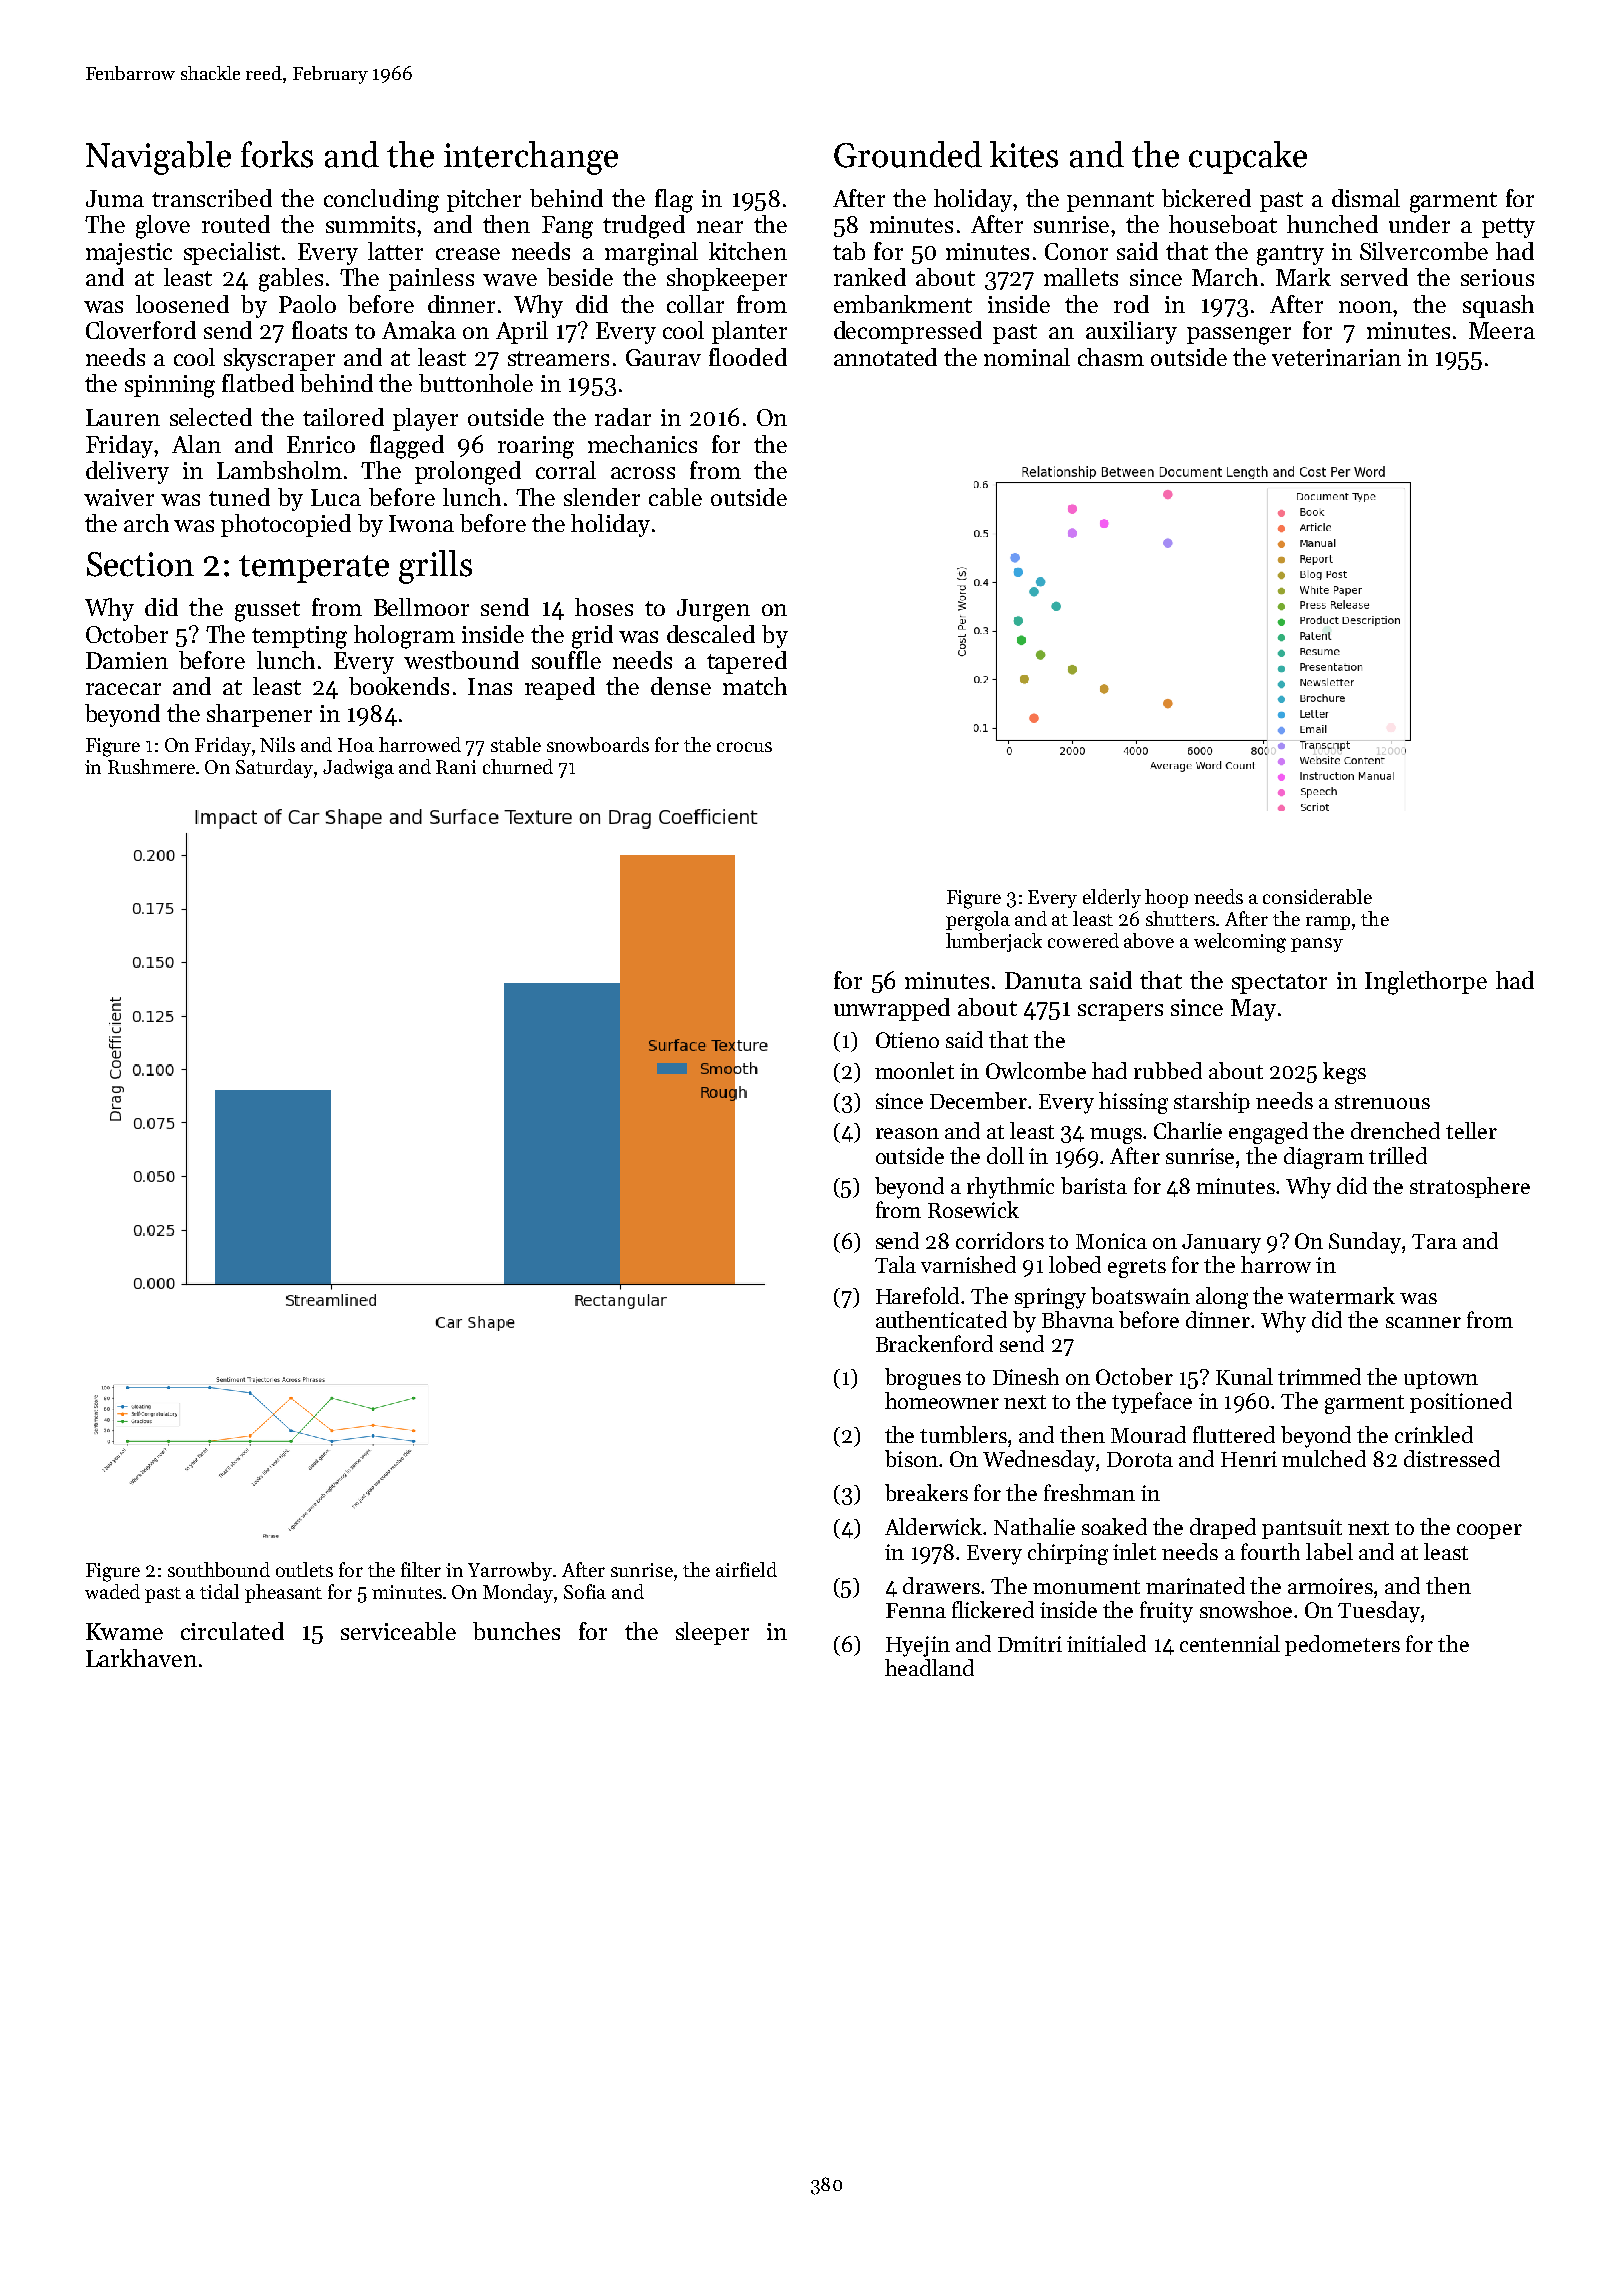 The width and height of the screenshot is (1620, 2292). Describe the element at coordinates (1027, 357) in the screenshot. I see `nominal` at that location.
